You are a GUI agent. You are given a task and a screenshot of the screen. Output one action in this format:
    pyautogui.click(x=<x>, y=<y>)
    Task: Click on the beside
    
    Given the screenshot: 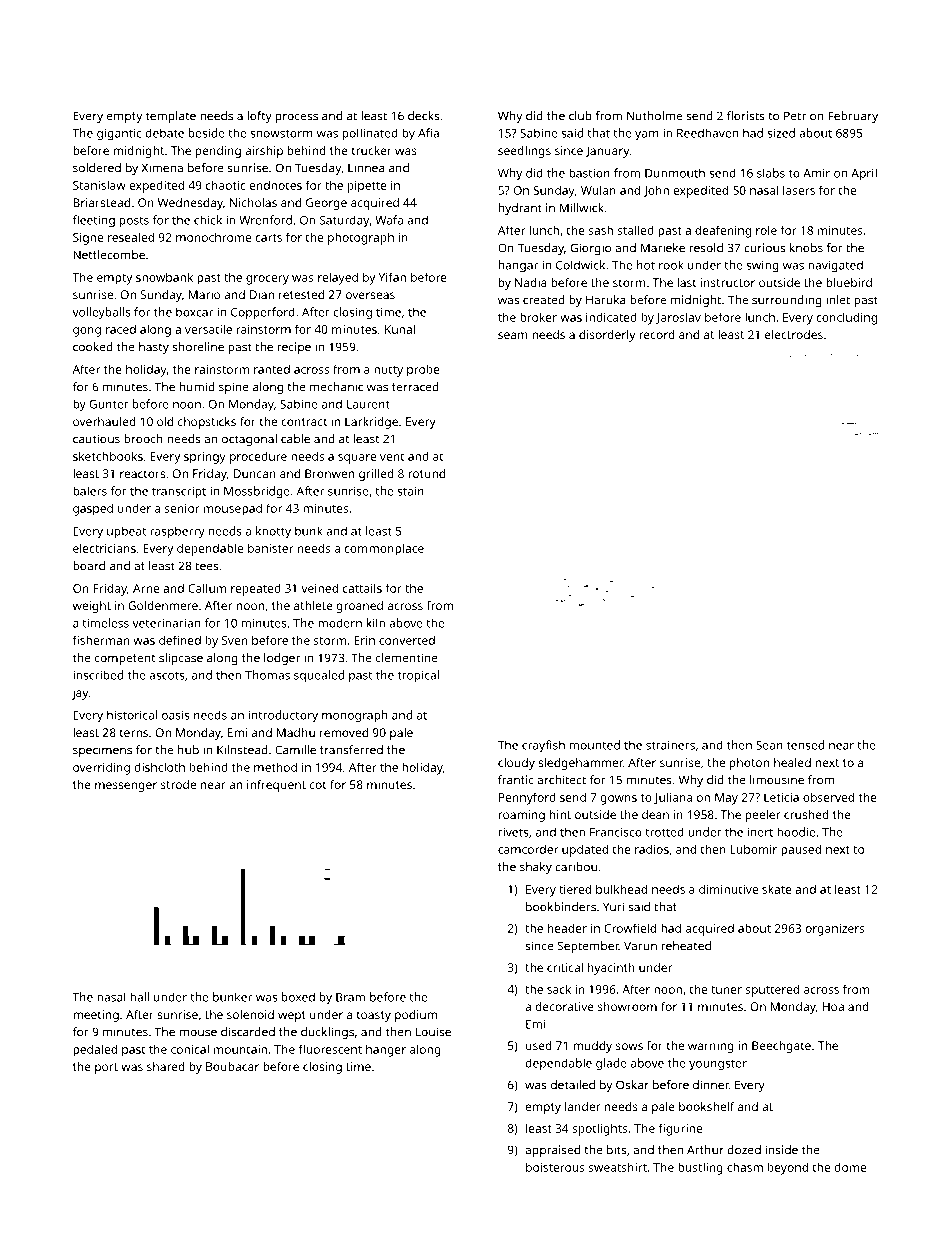 What is the action you would take?
    pyautogui.click(x=207, y=133)
